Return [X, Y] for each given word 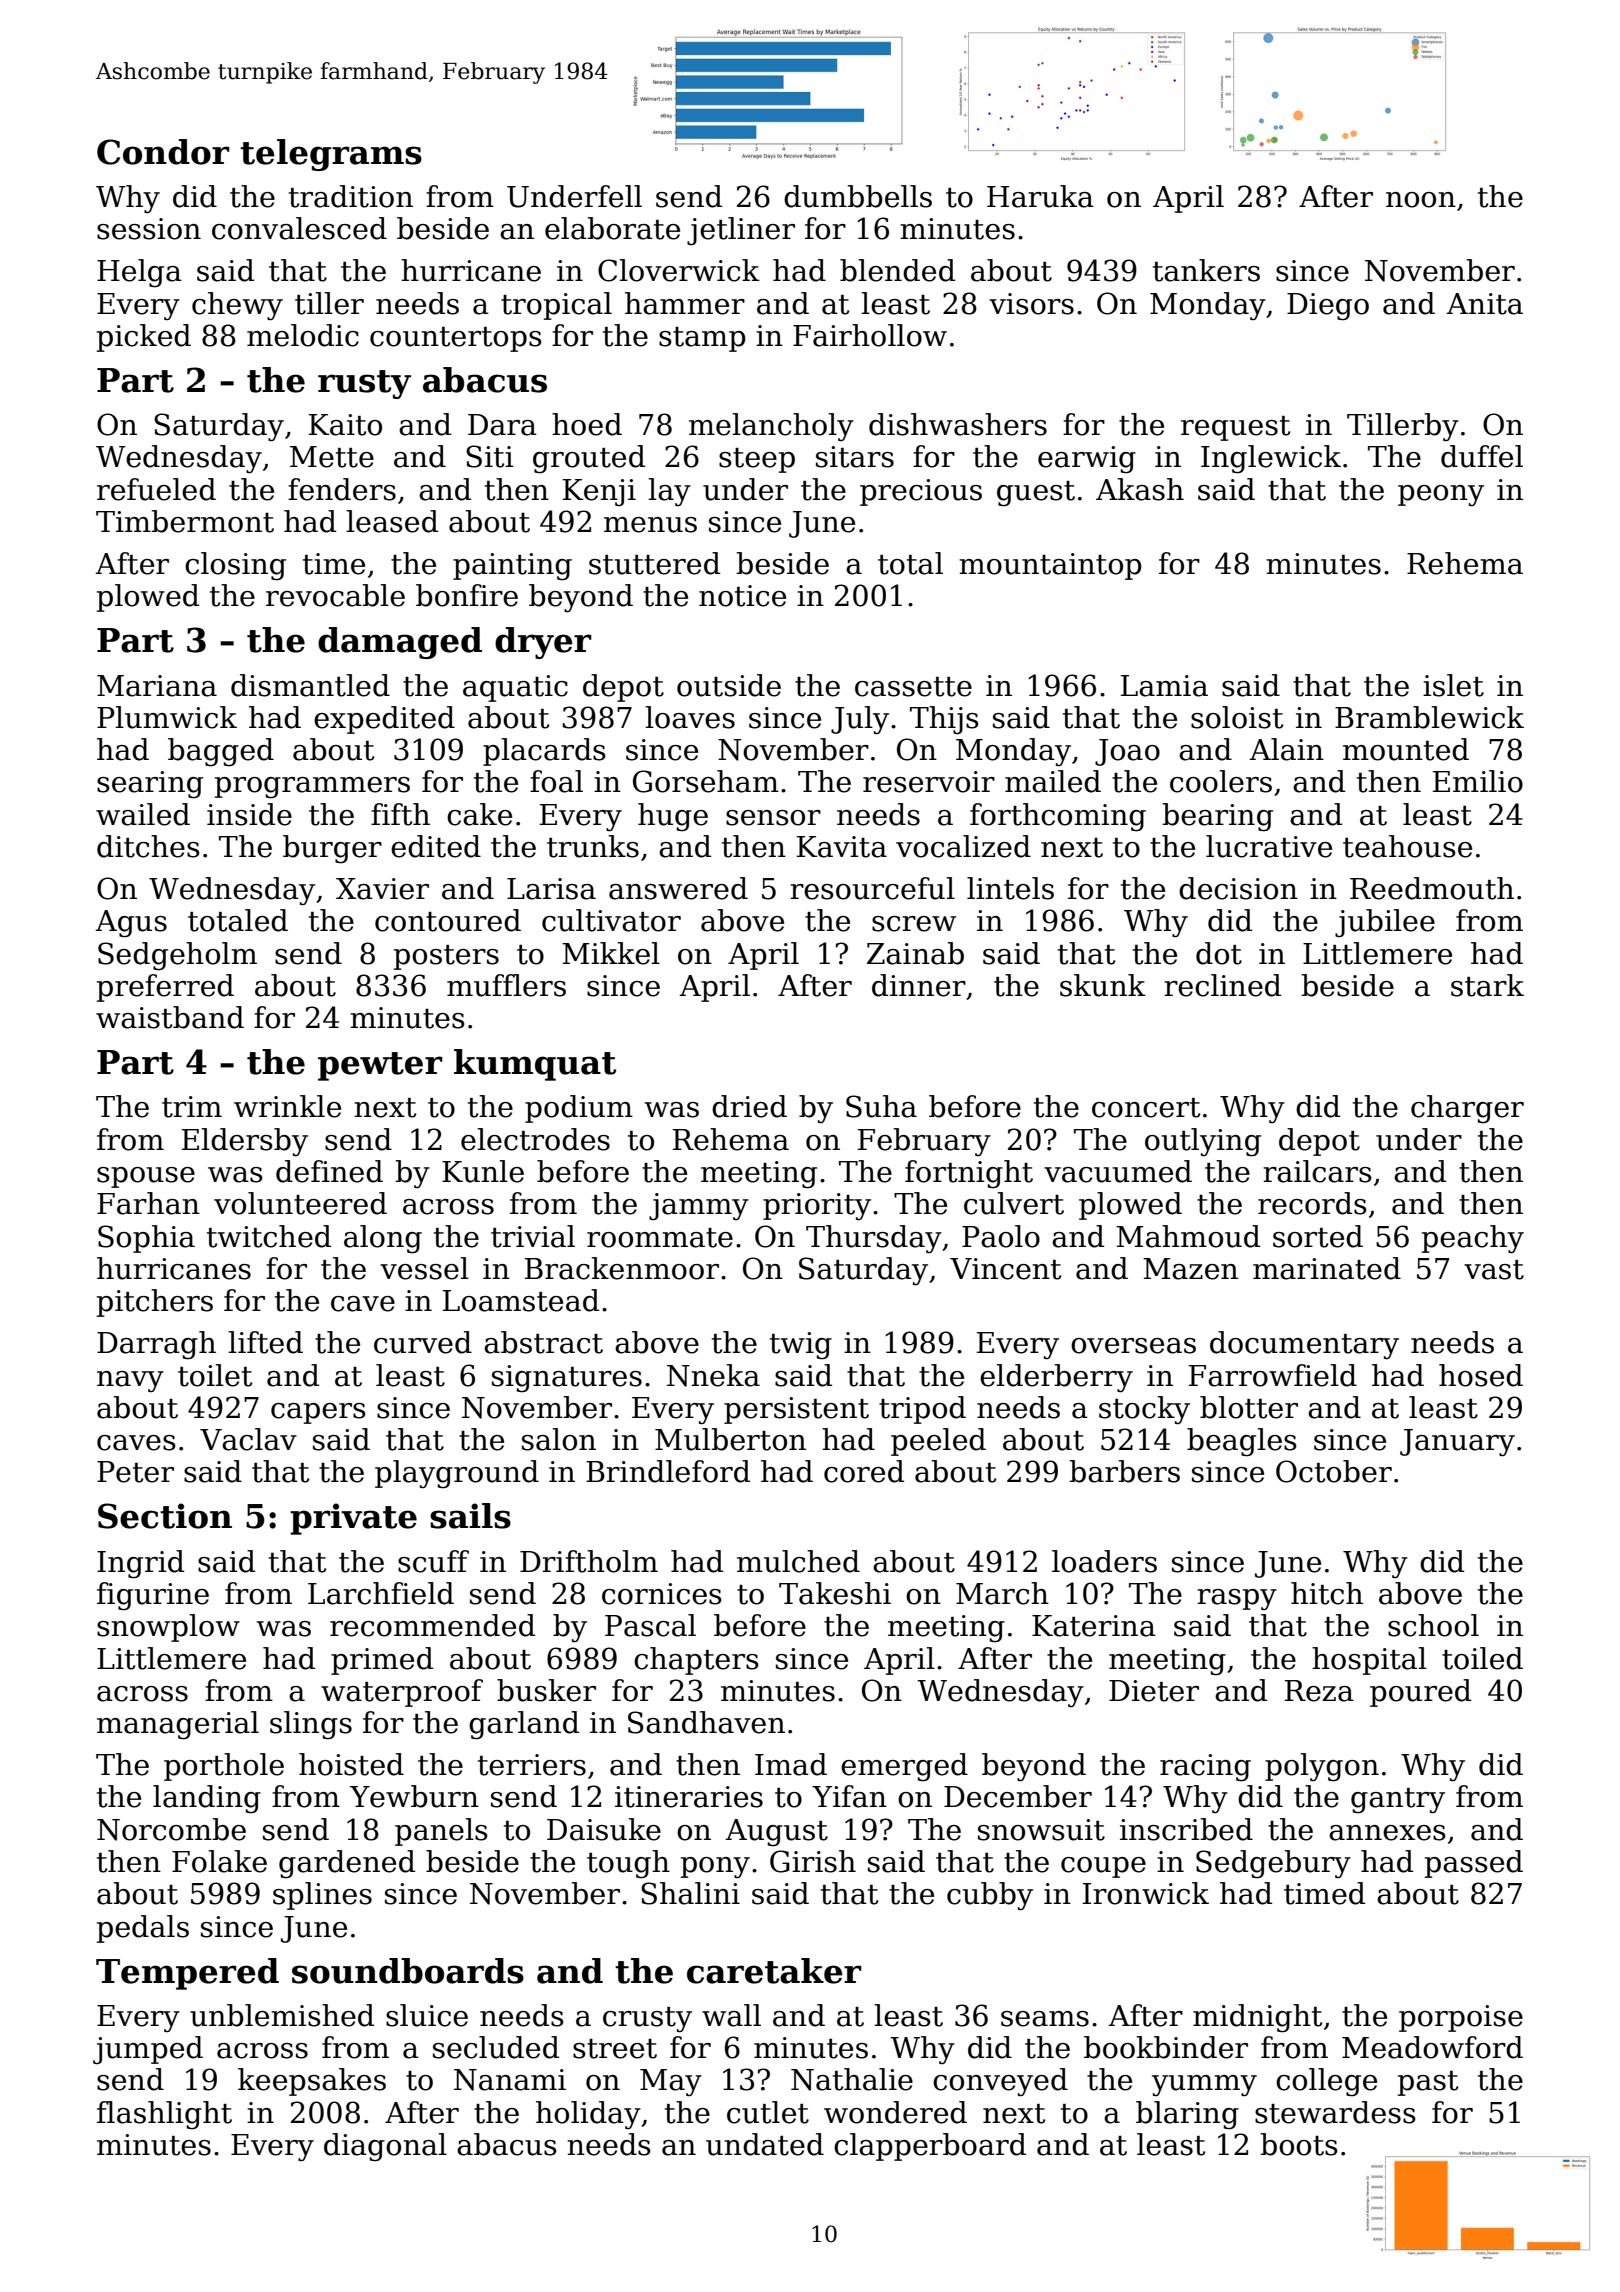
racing [1205, 1768]
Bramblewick [1429, 717]
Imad [791, 1764]
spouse [146, 1177]
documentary [1304, 1345]
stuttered [654, 563]
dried [749, 1106]
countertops [456, 339]
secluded [496, 2047]
